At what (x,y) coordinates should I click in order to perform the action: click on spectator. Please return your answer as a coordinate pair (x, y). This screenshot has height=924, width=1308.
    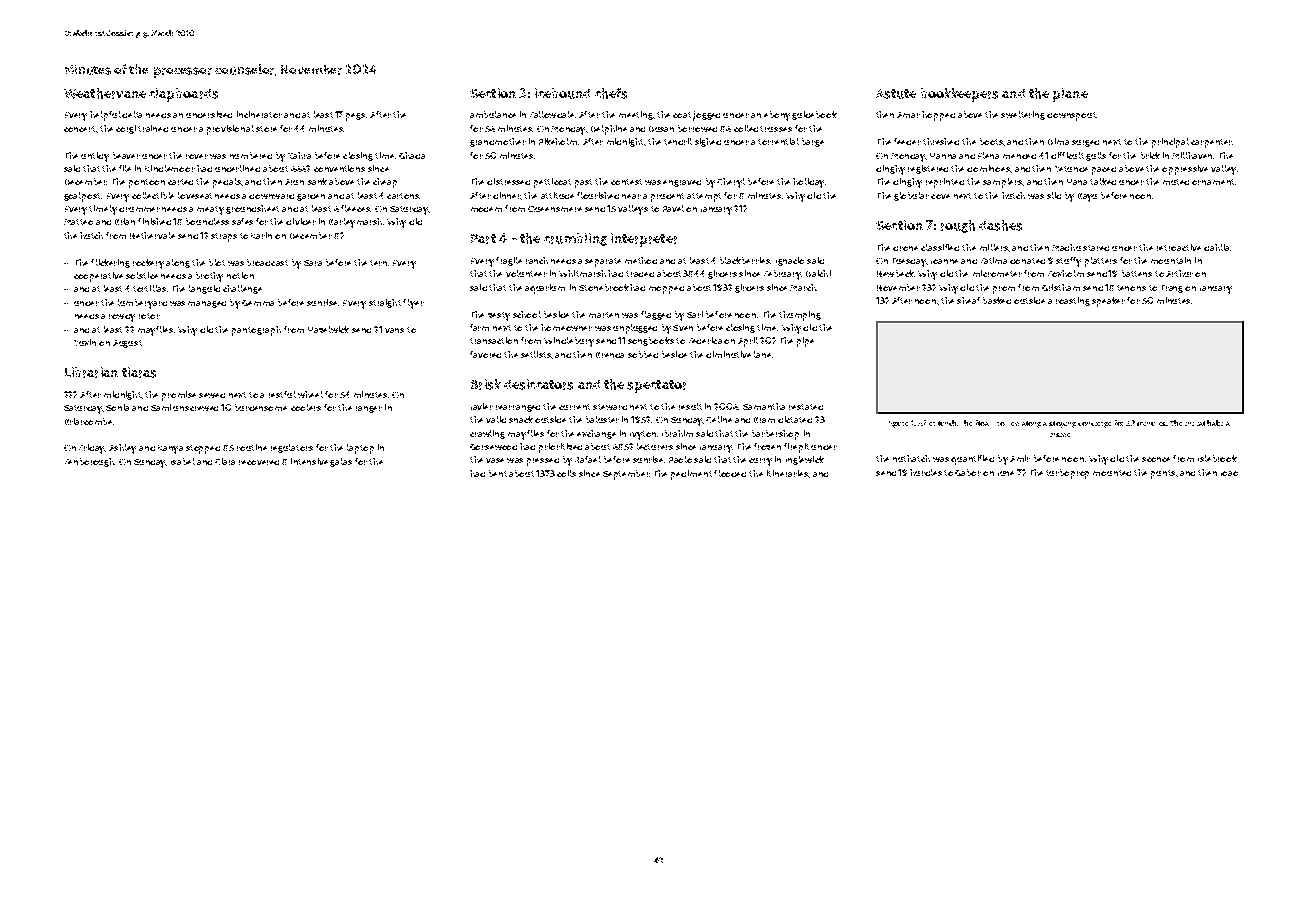
    Looking at the image, I should click on (656, 386).
